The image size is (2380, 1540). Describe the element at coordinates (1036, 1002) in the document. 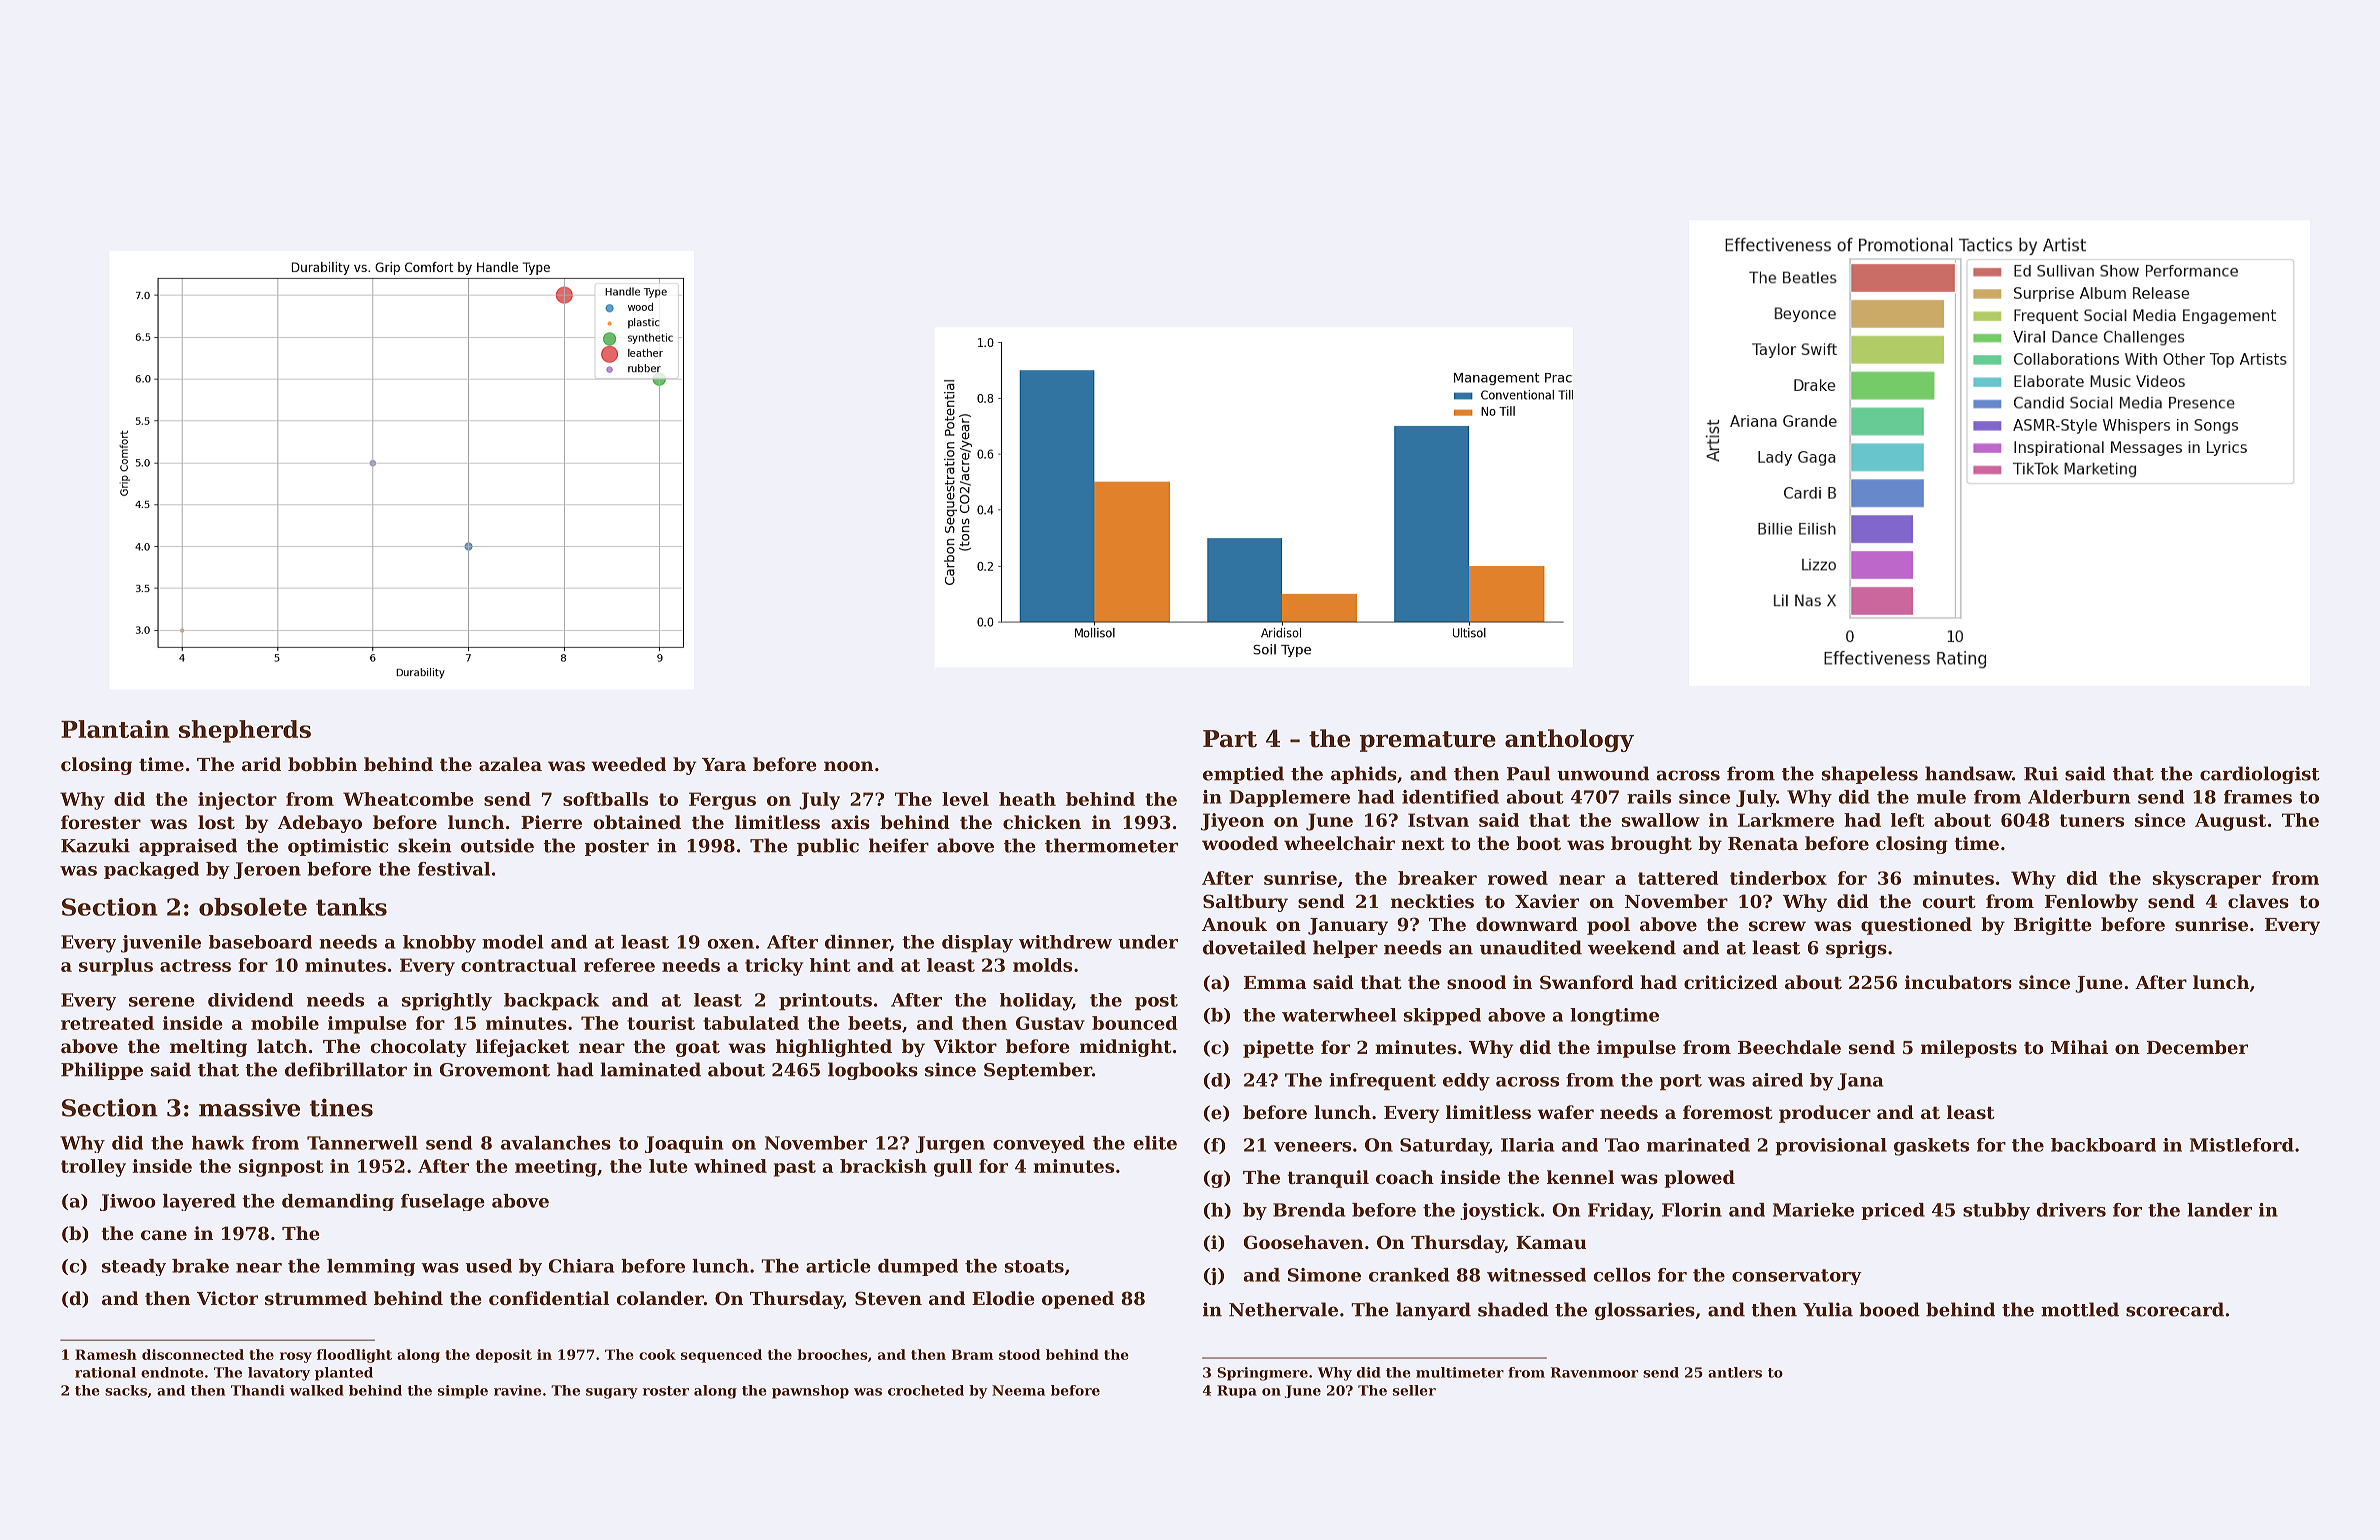

I see `holiday` at that location.
